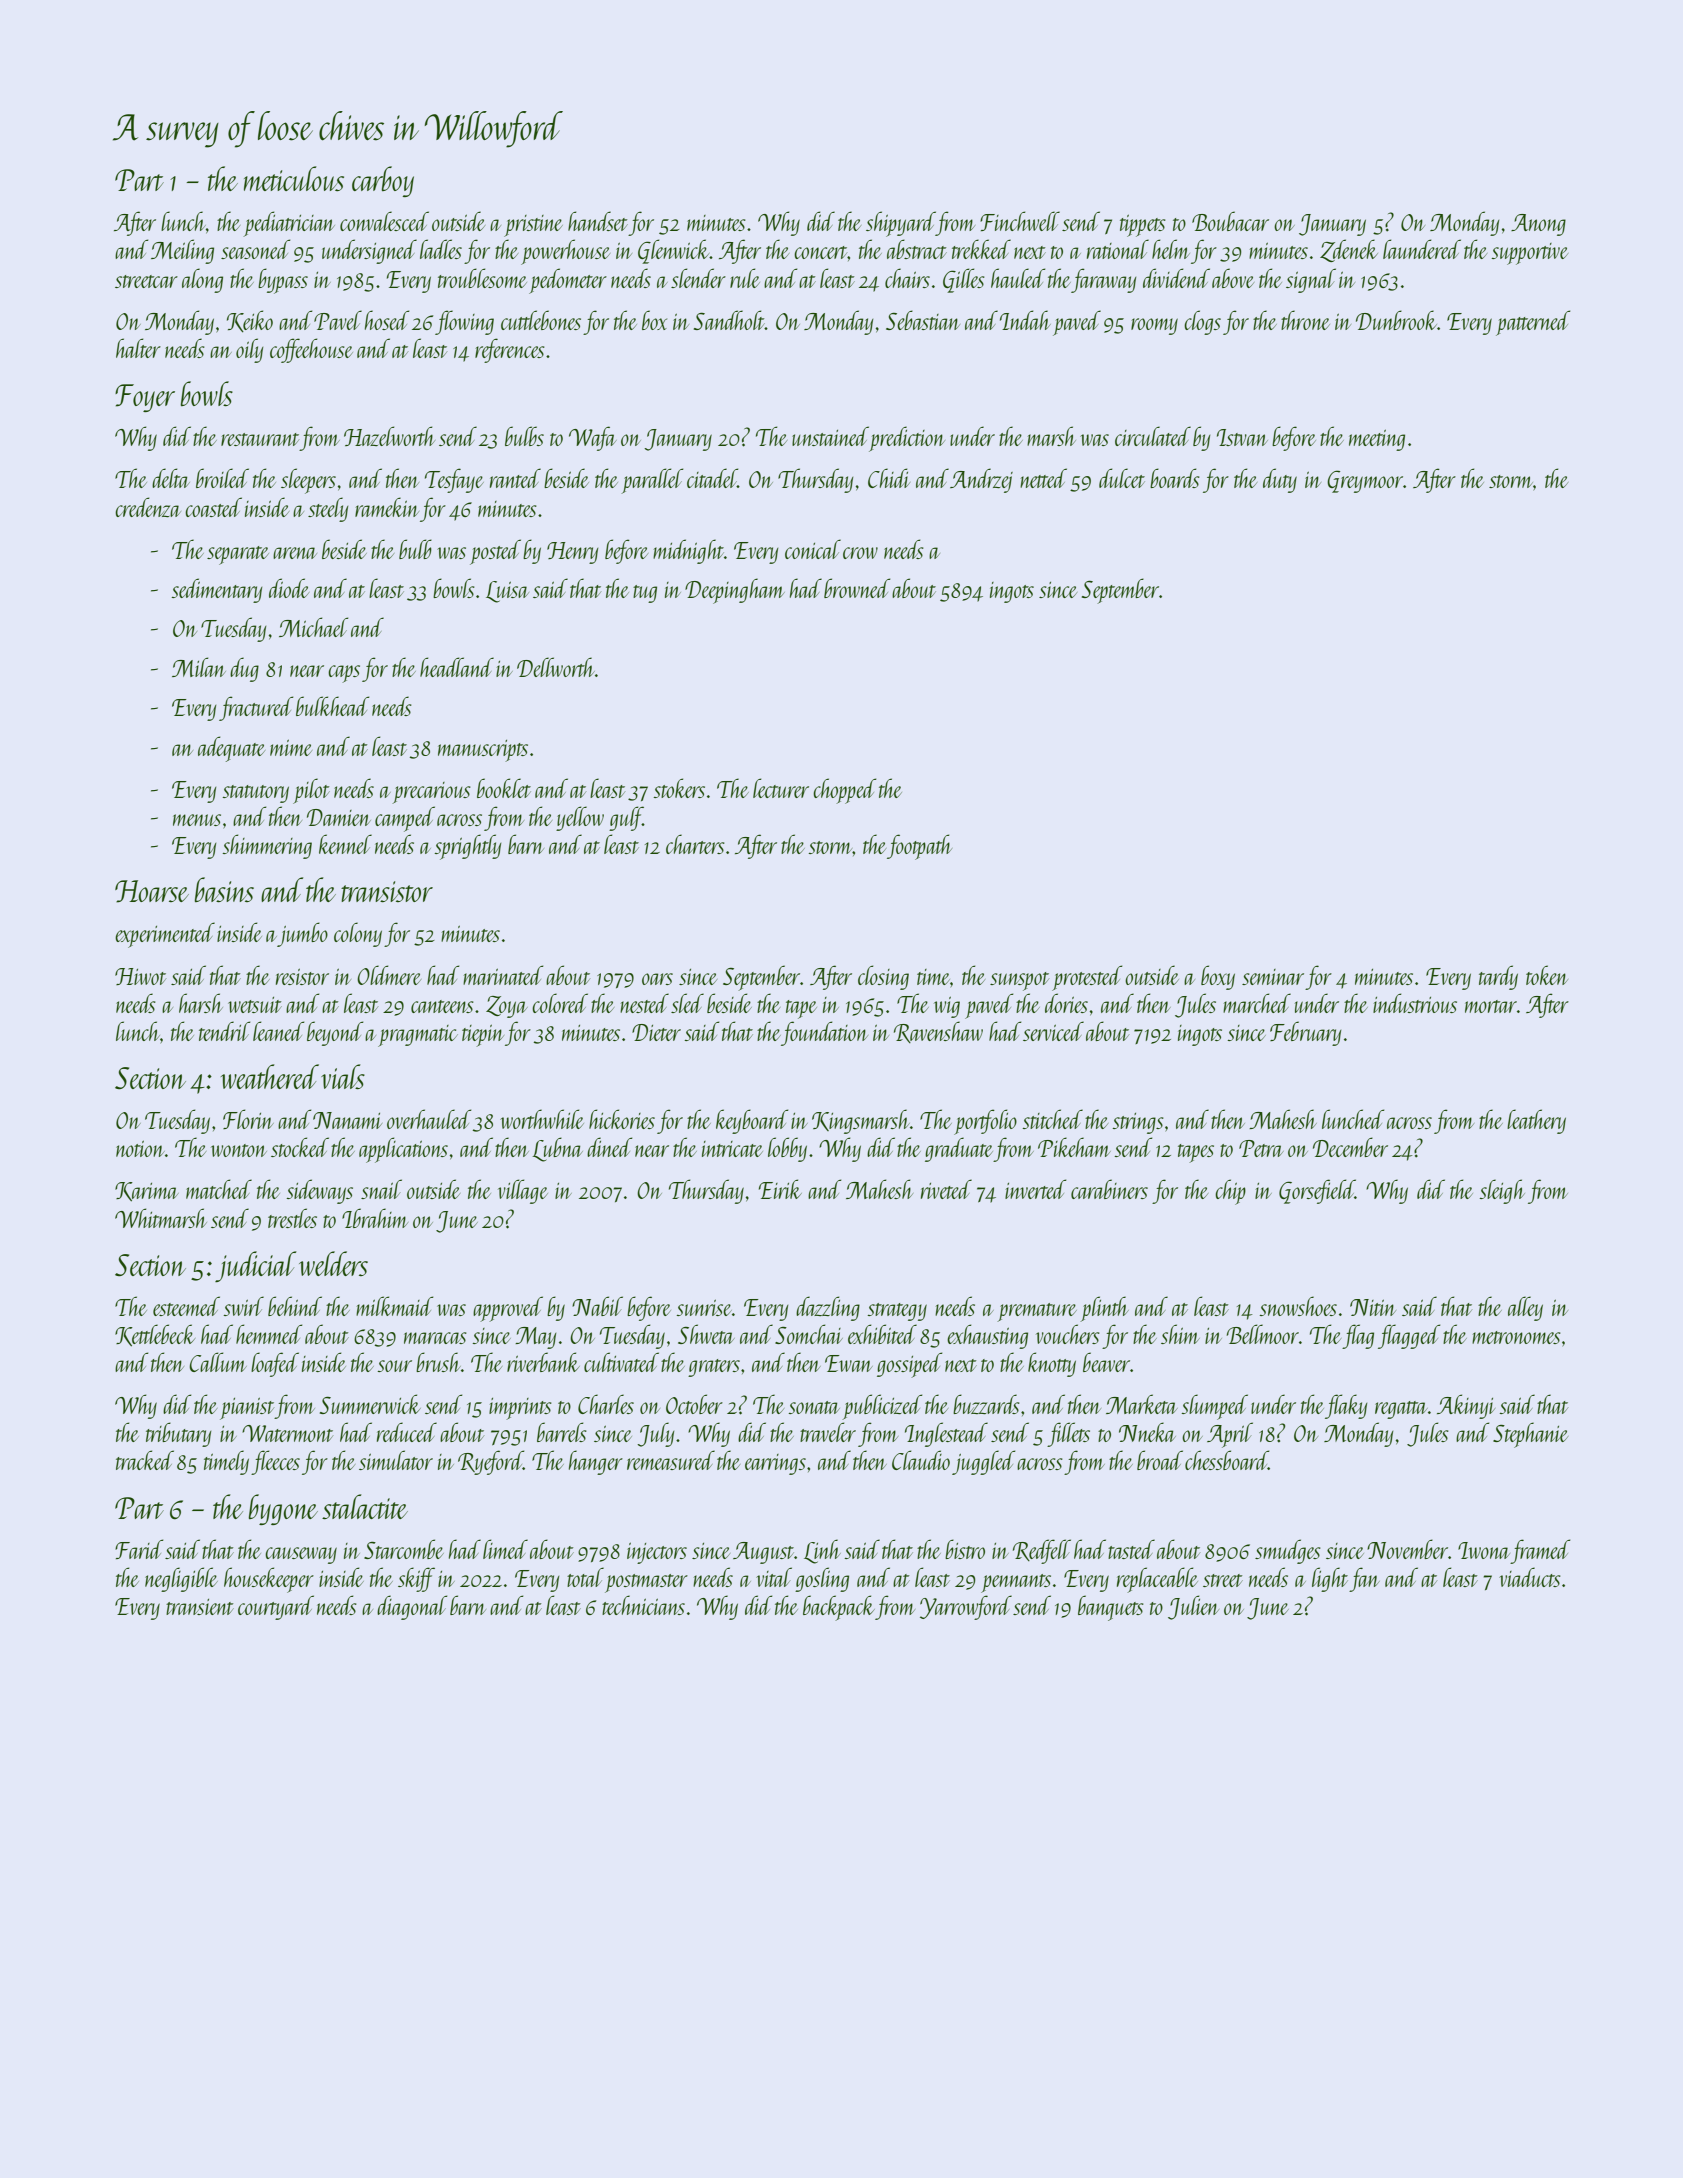 The height and width of the screenshot is (2178, 1683). I want to click on convalesced, so click(384, 221).
